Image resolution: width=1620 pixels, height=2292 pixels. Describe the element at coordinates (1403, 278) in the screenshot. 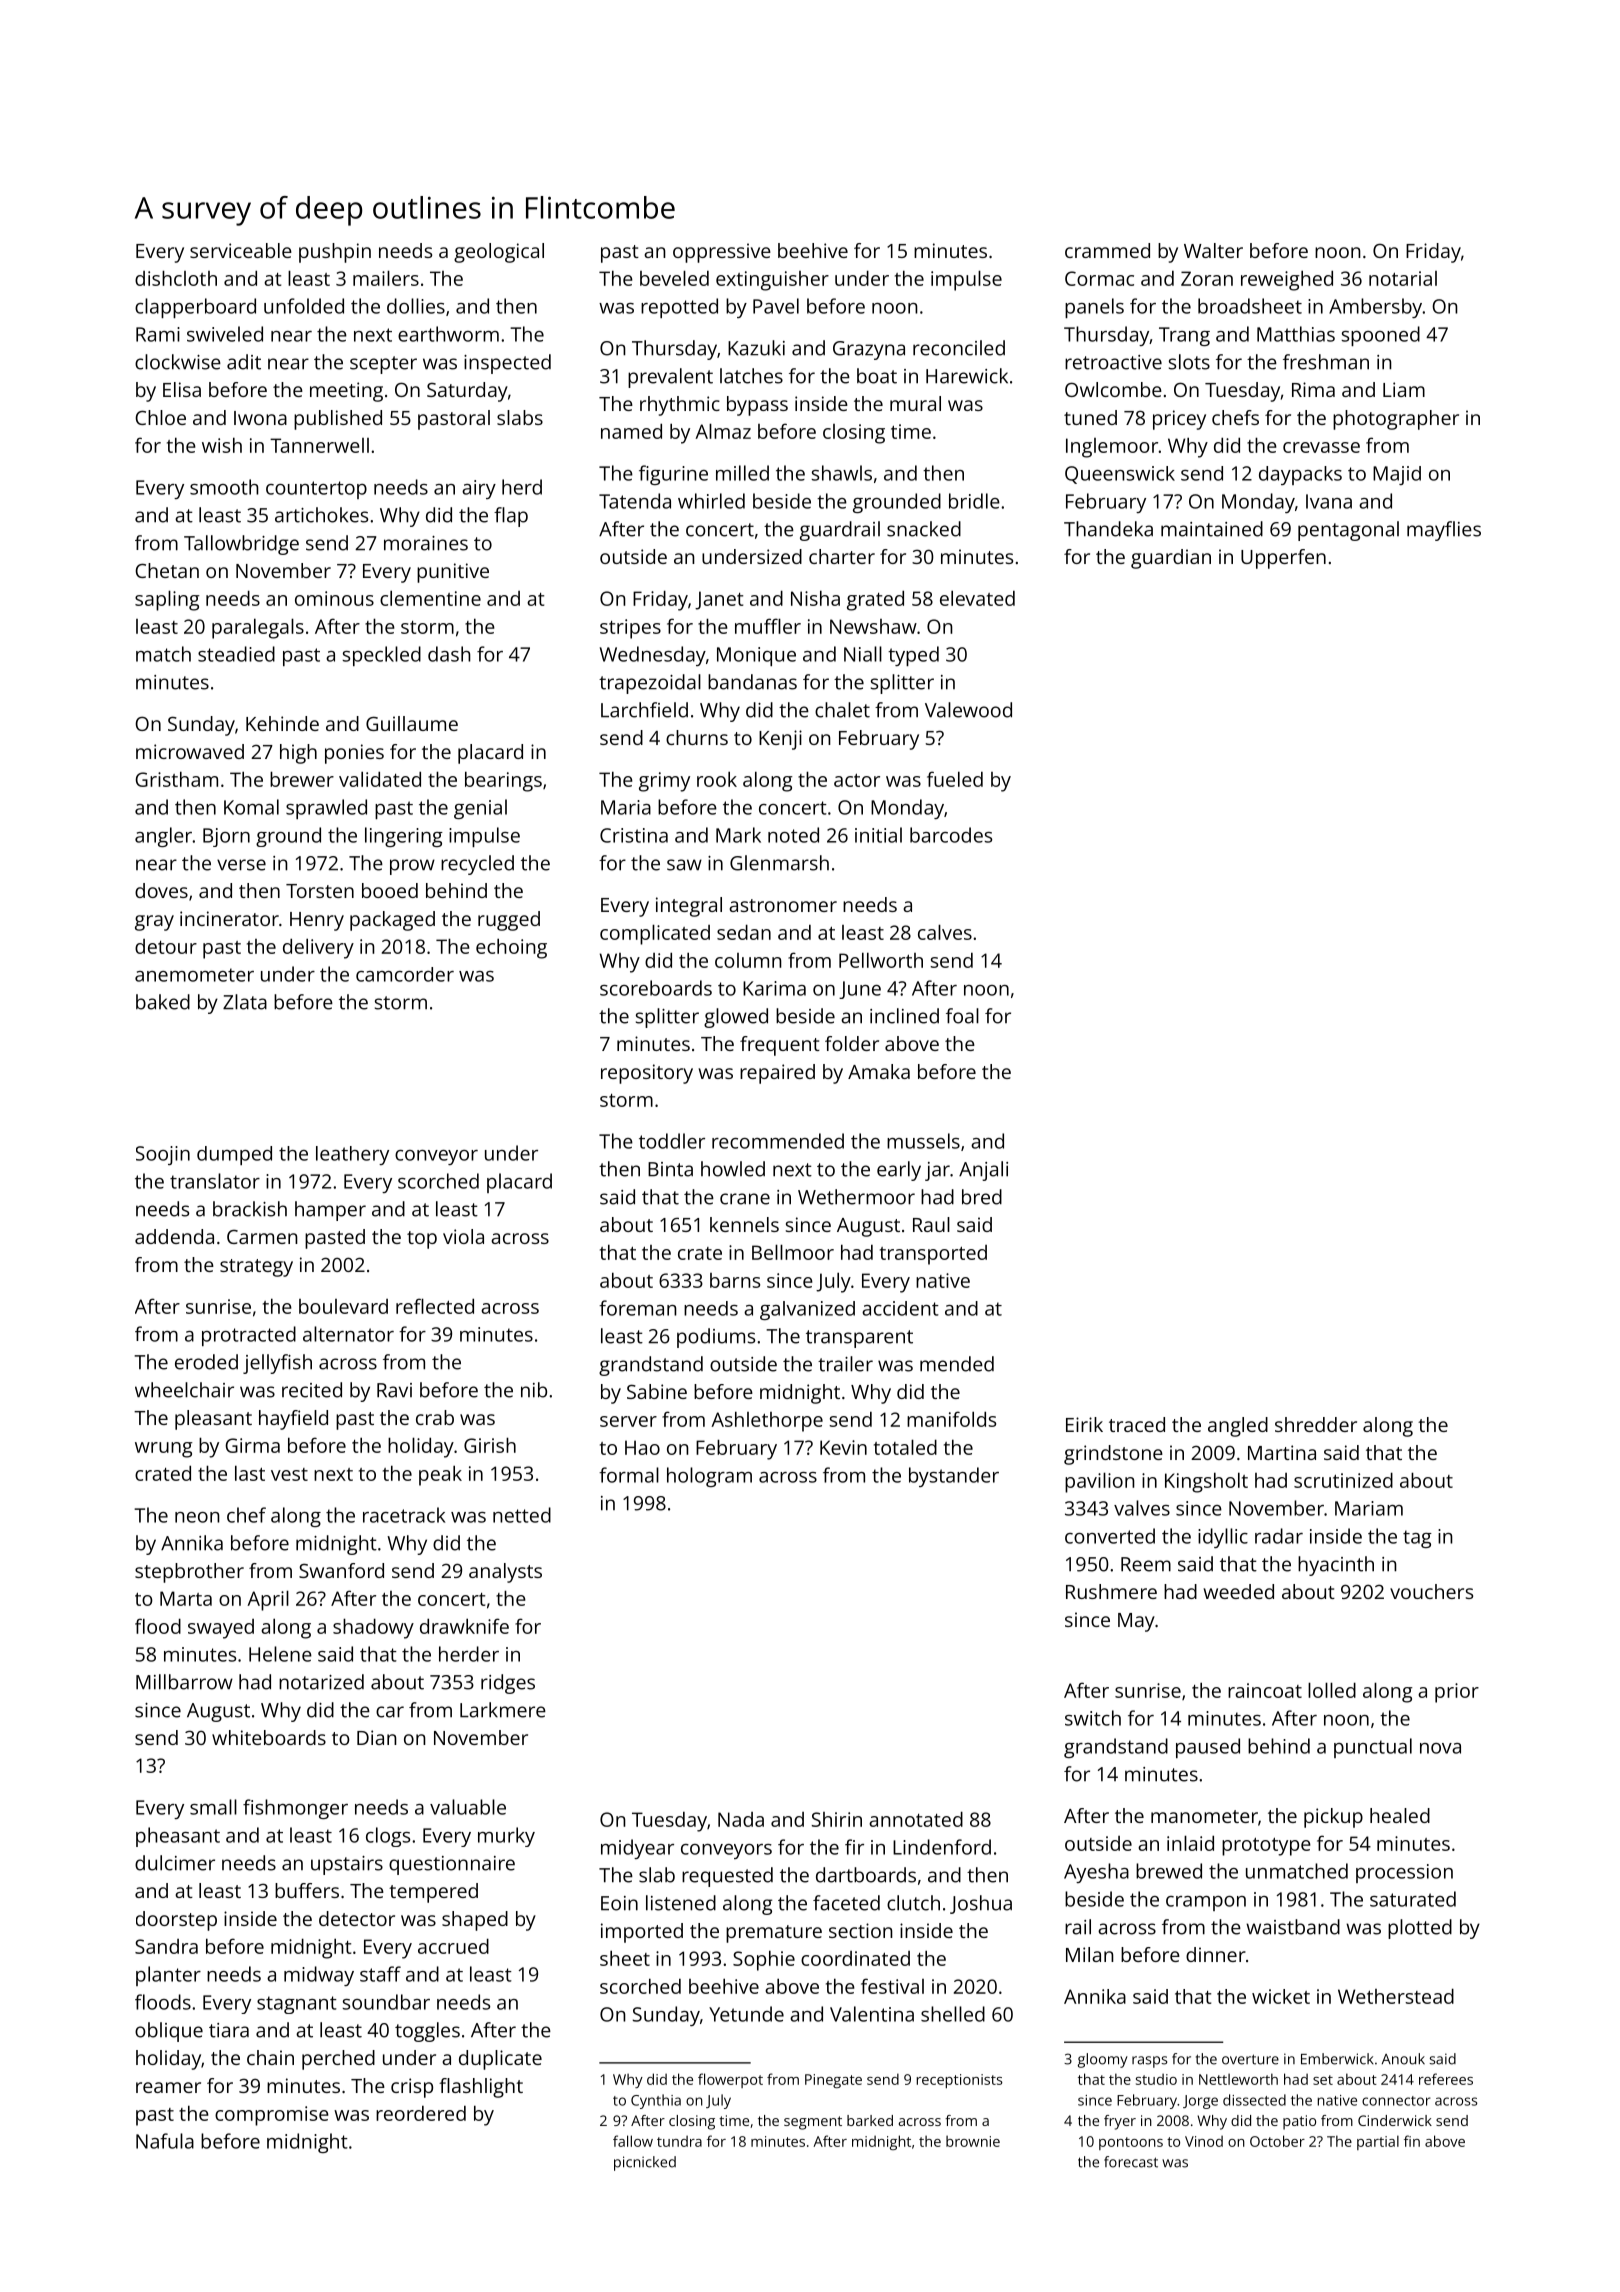

I see `notarial` at that location.
